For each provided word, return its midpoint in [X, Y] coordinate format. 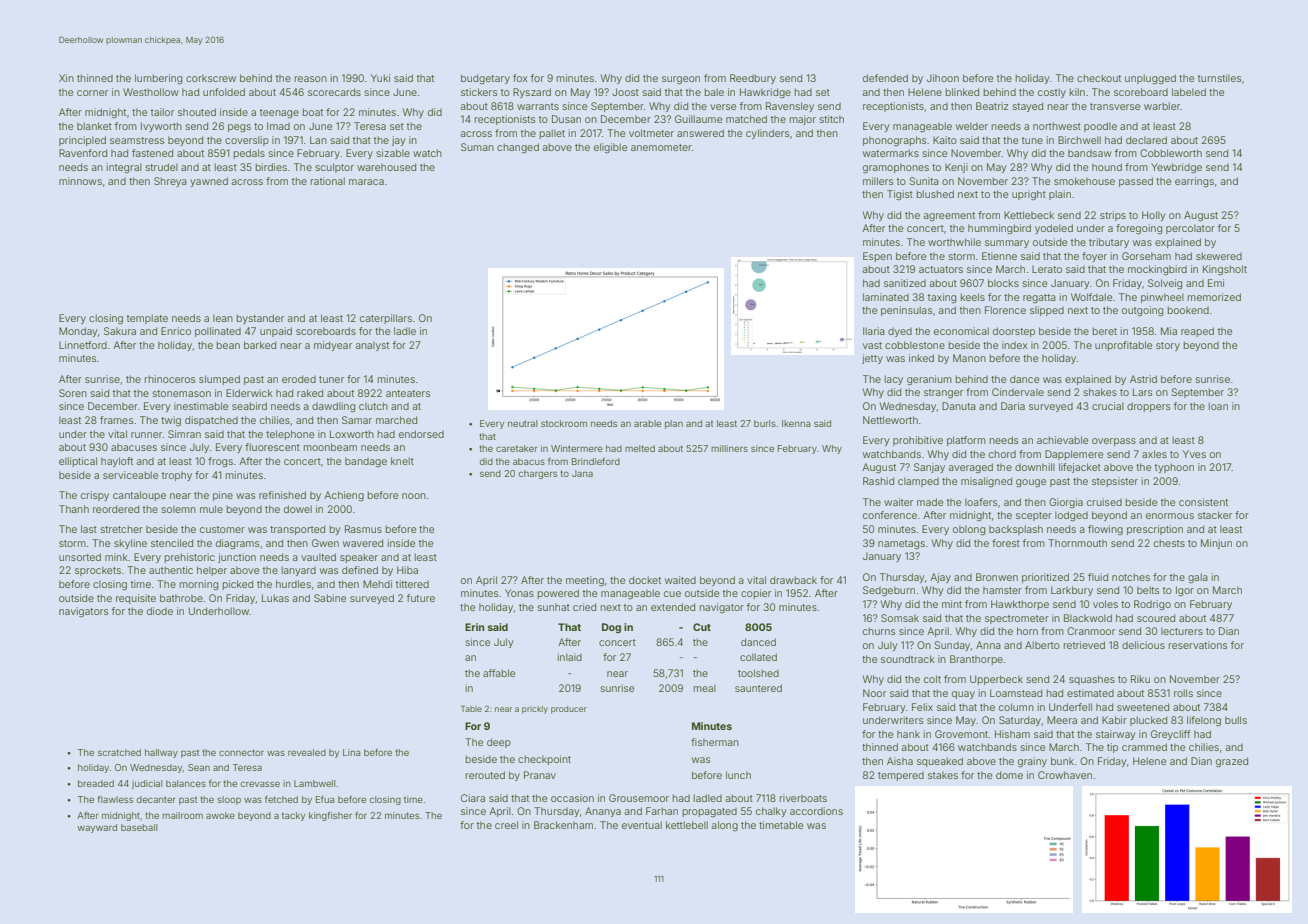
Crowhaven [1065, 775]
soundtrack [908, 659]
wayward [97, 828]
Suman [477, 147]
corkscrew [211, 78]
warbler [1162, 106]
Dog [611, 628]
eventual [642, 825]
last [89, 529]
